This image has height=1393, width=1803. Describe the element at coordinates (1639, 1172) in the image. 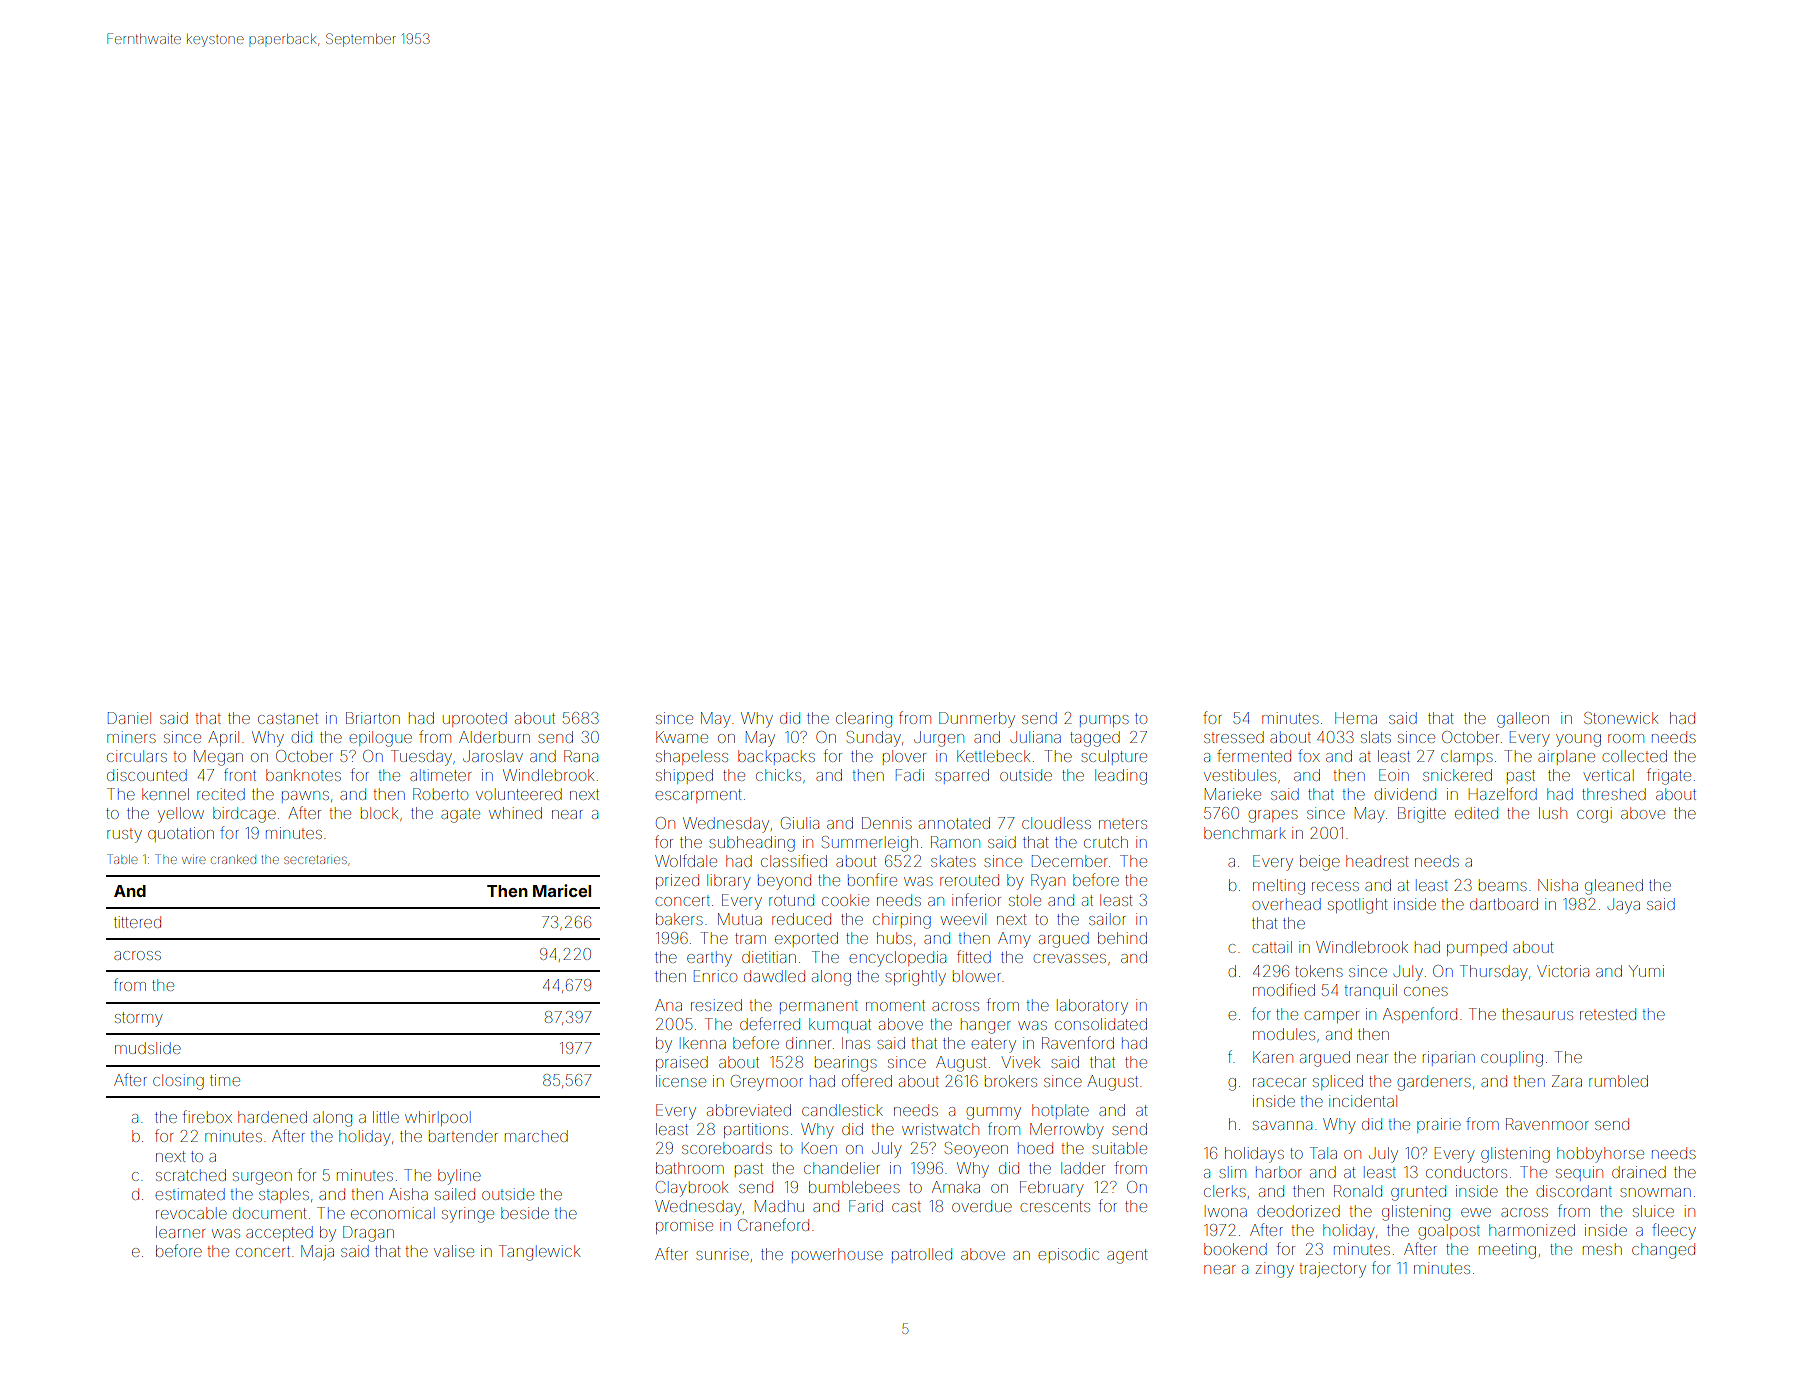

I see `drained` at that location.
